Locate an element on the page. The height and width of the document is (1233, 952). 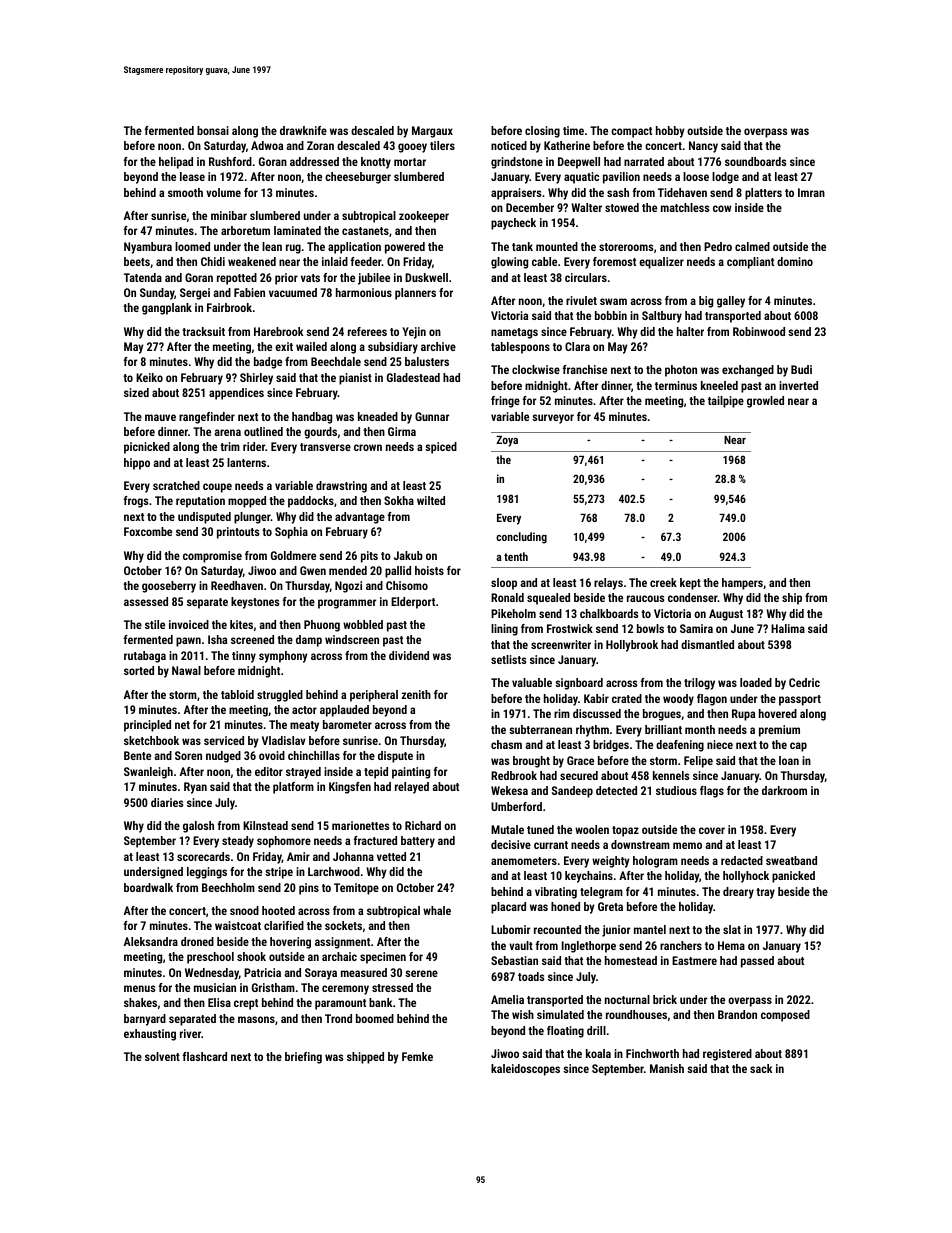
Cedric is located at coordinates (804, 682).
